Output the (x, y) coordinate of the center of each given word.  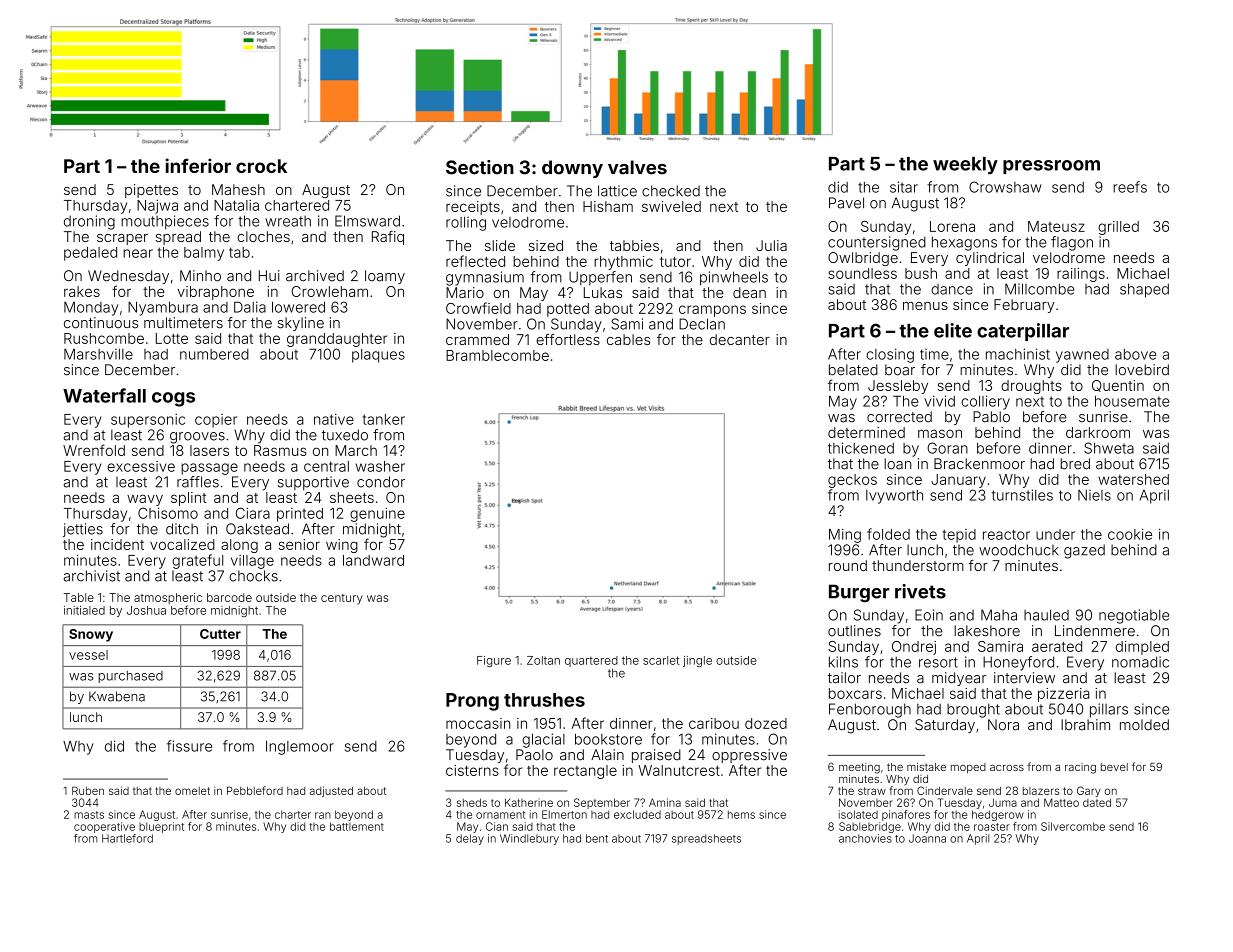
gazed (1084, 551)
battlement (357, 826)
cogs (173, 399)
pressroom (1051, 167)
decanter (740, 339)
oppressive (749, 756)
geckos (852, 481)
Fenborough (870, 710)
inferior (198, 165)
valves (637, 167)
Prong (472, 702)
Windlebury (529, 839)
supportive (313, 483)
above (1135, 354)
